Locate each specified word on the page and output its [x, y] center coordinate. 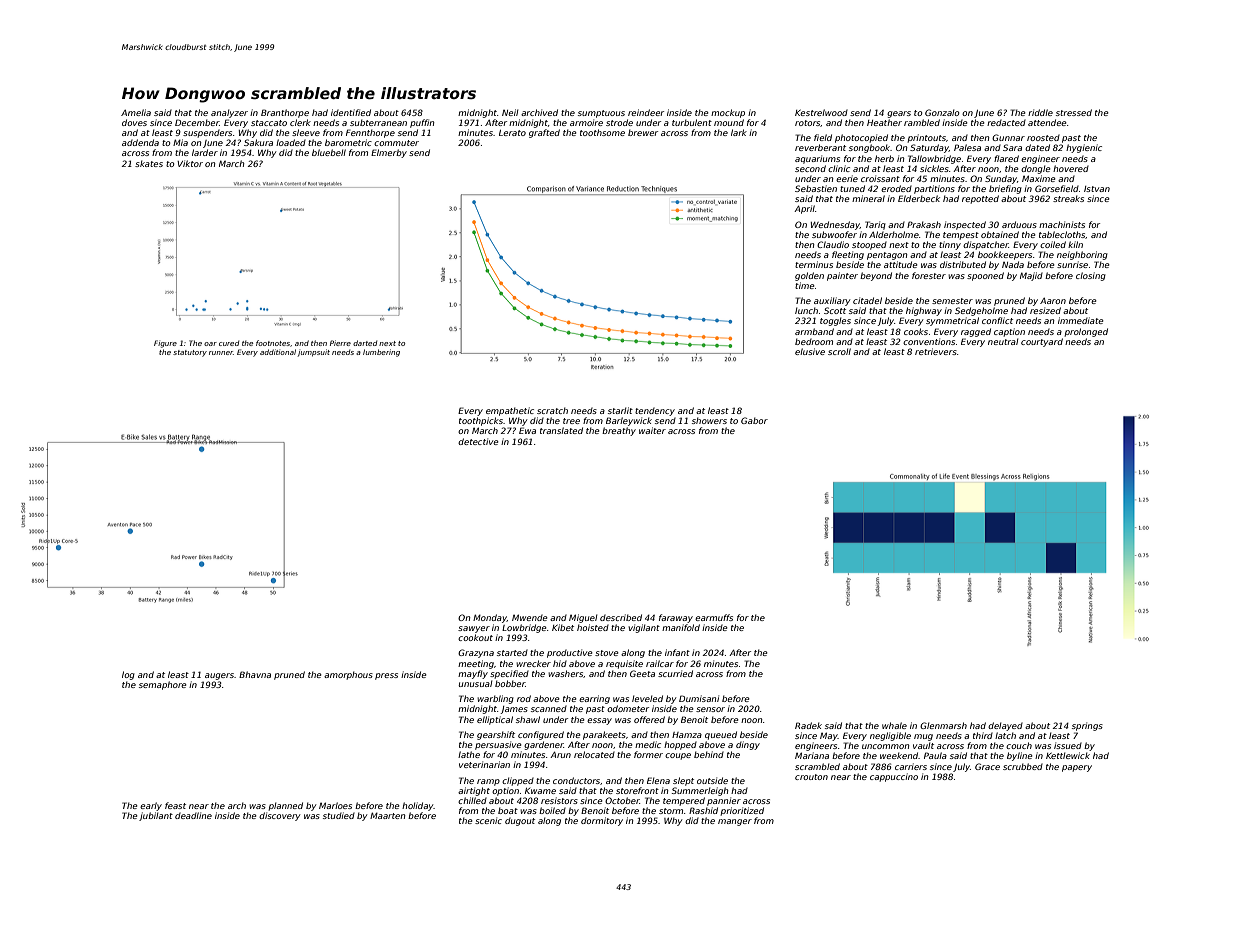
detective [478, 441]
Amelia [136, 112]
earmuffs [714, 617]
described [621, 617]
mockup [728, 113]
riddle [1040, 112]
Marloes [335, 805]
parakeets [604, 735]
